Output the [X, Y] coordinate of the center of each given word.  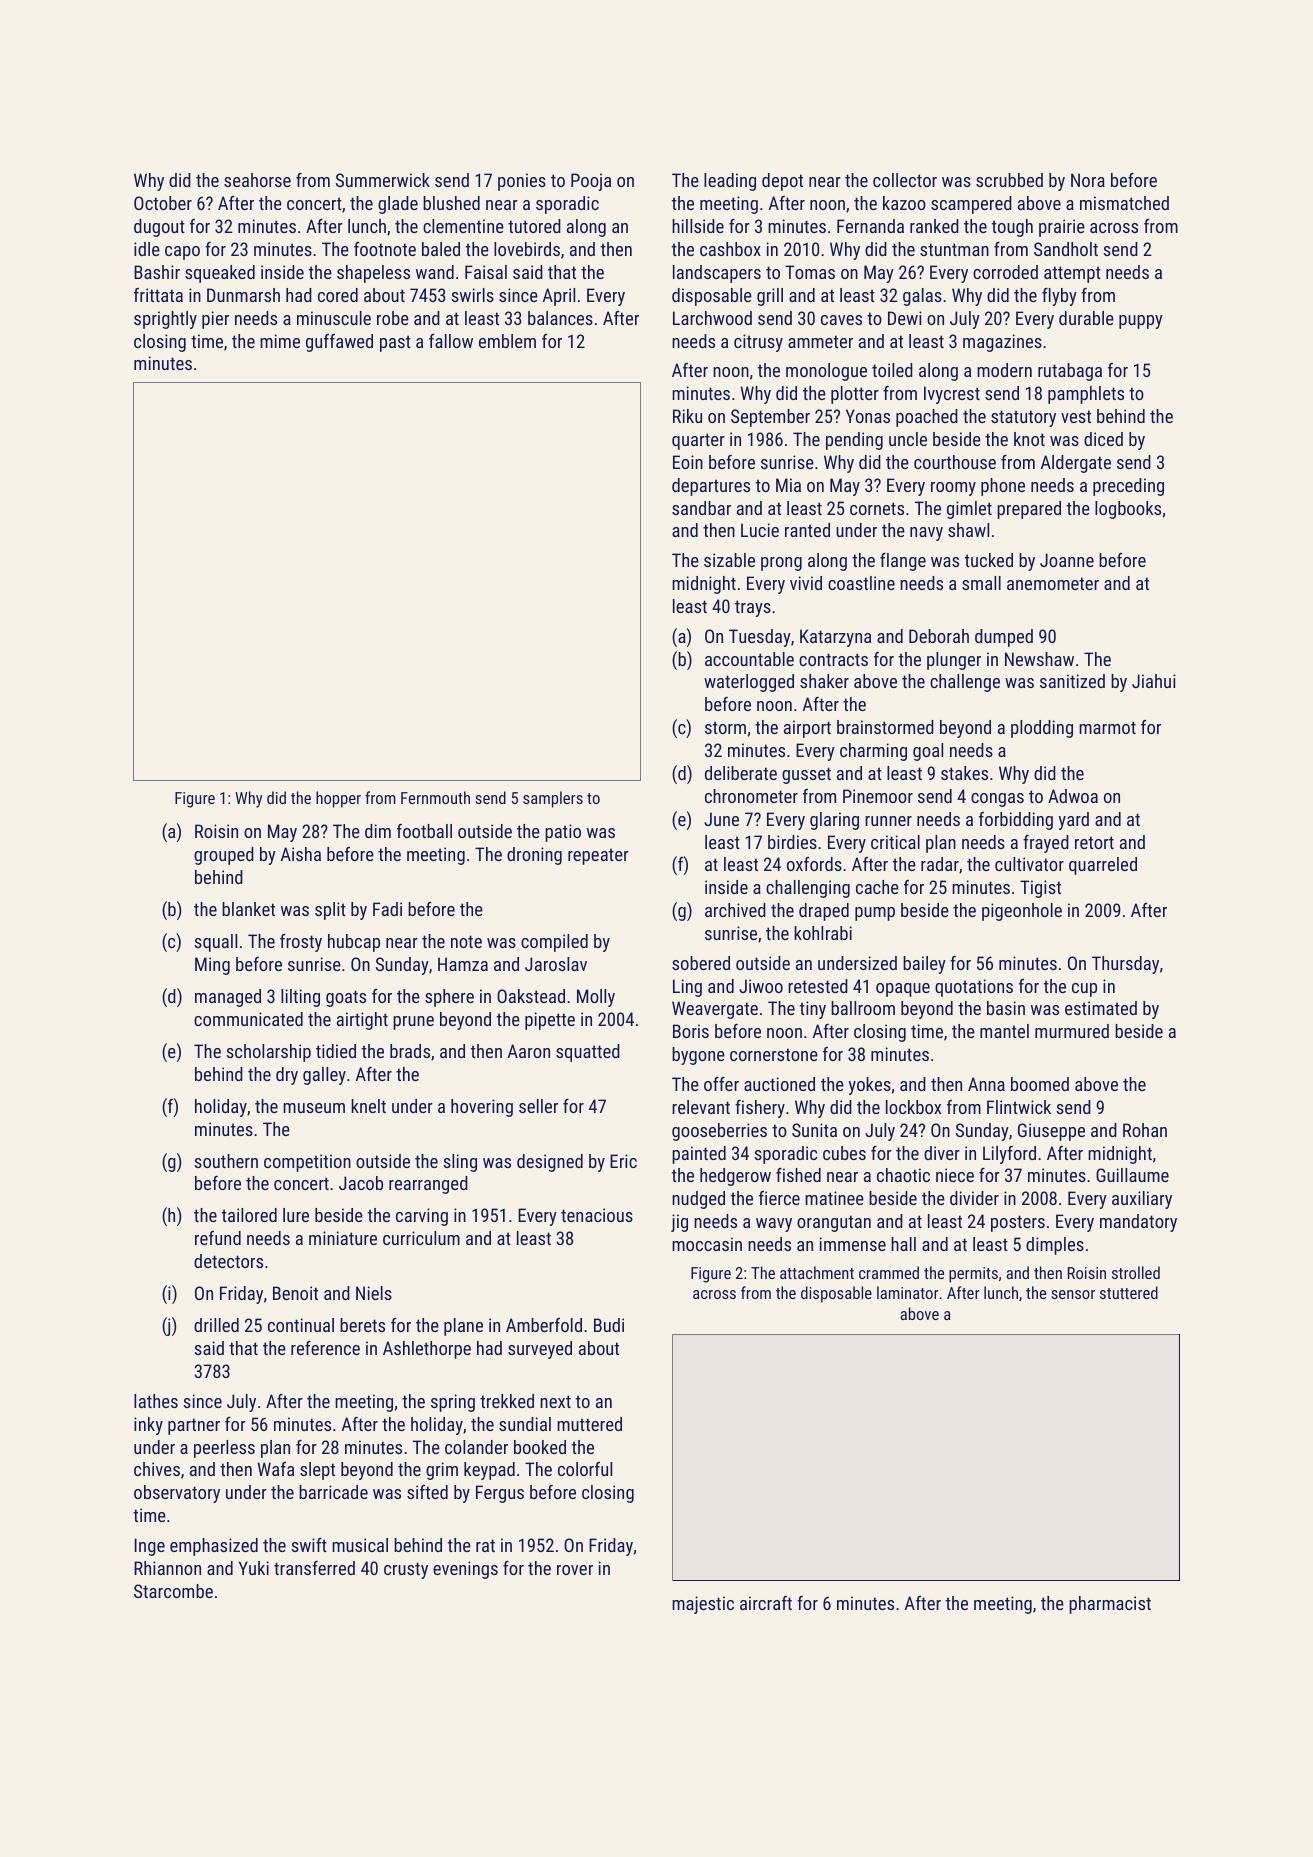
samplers [553, 799]
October [163, 203]
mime [280, 341]
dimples [1055, 1246]
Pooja [591, 182]
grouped [224, 856]
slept [317, 1471]
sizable [729, 560]
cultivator [1029, 864]
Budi [609, 1325]
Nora [1088, 180]
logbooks [1128, 510]
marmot [1107, 727]
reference [325, 1348]
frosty [301, 943]
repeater [598, 856]
